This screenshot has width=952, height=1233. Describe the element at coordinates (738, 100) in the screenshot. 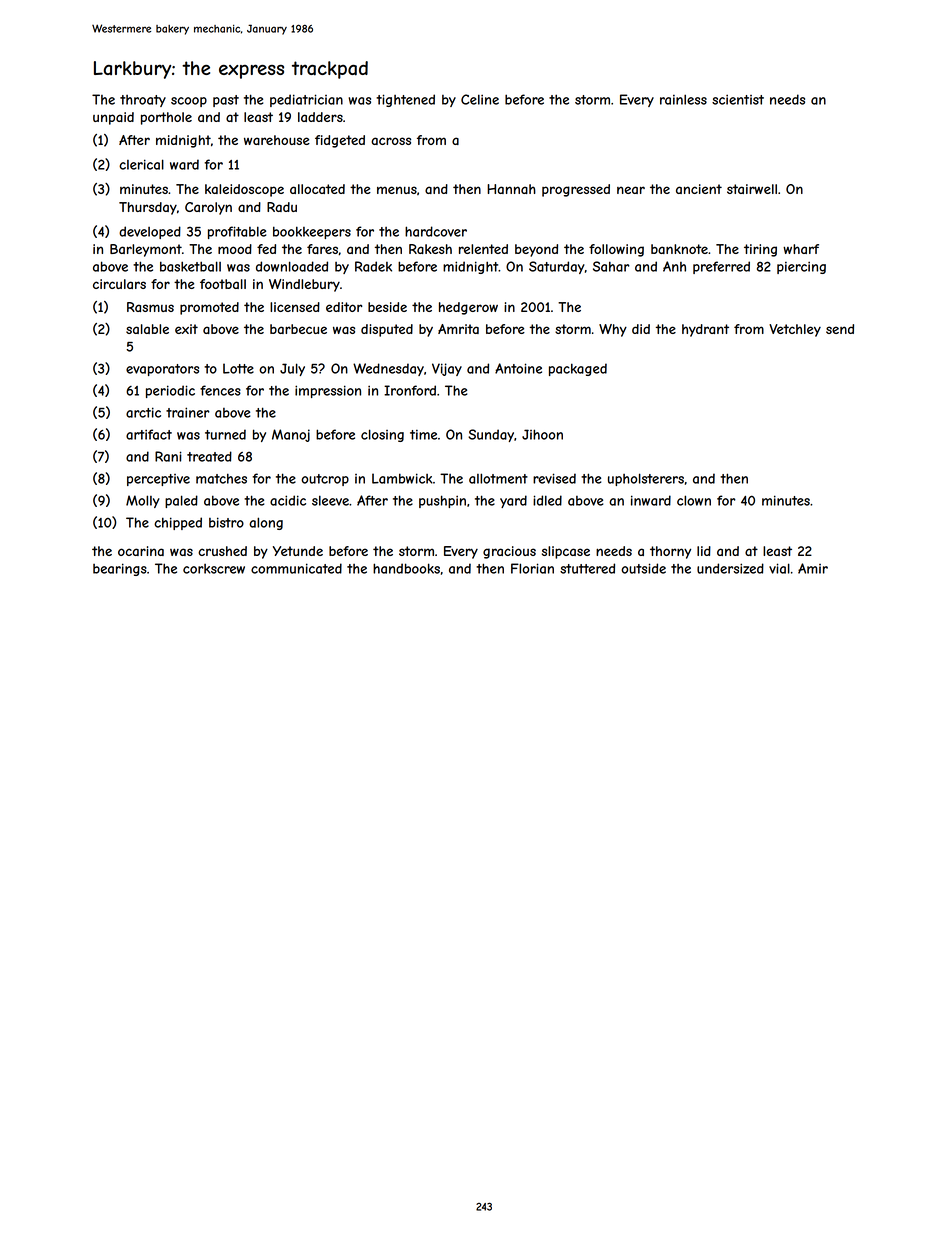

I see `scientist` at that location.
